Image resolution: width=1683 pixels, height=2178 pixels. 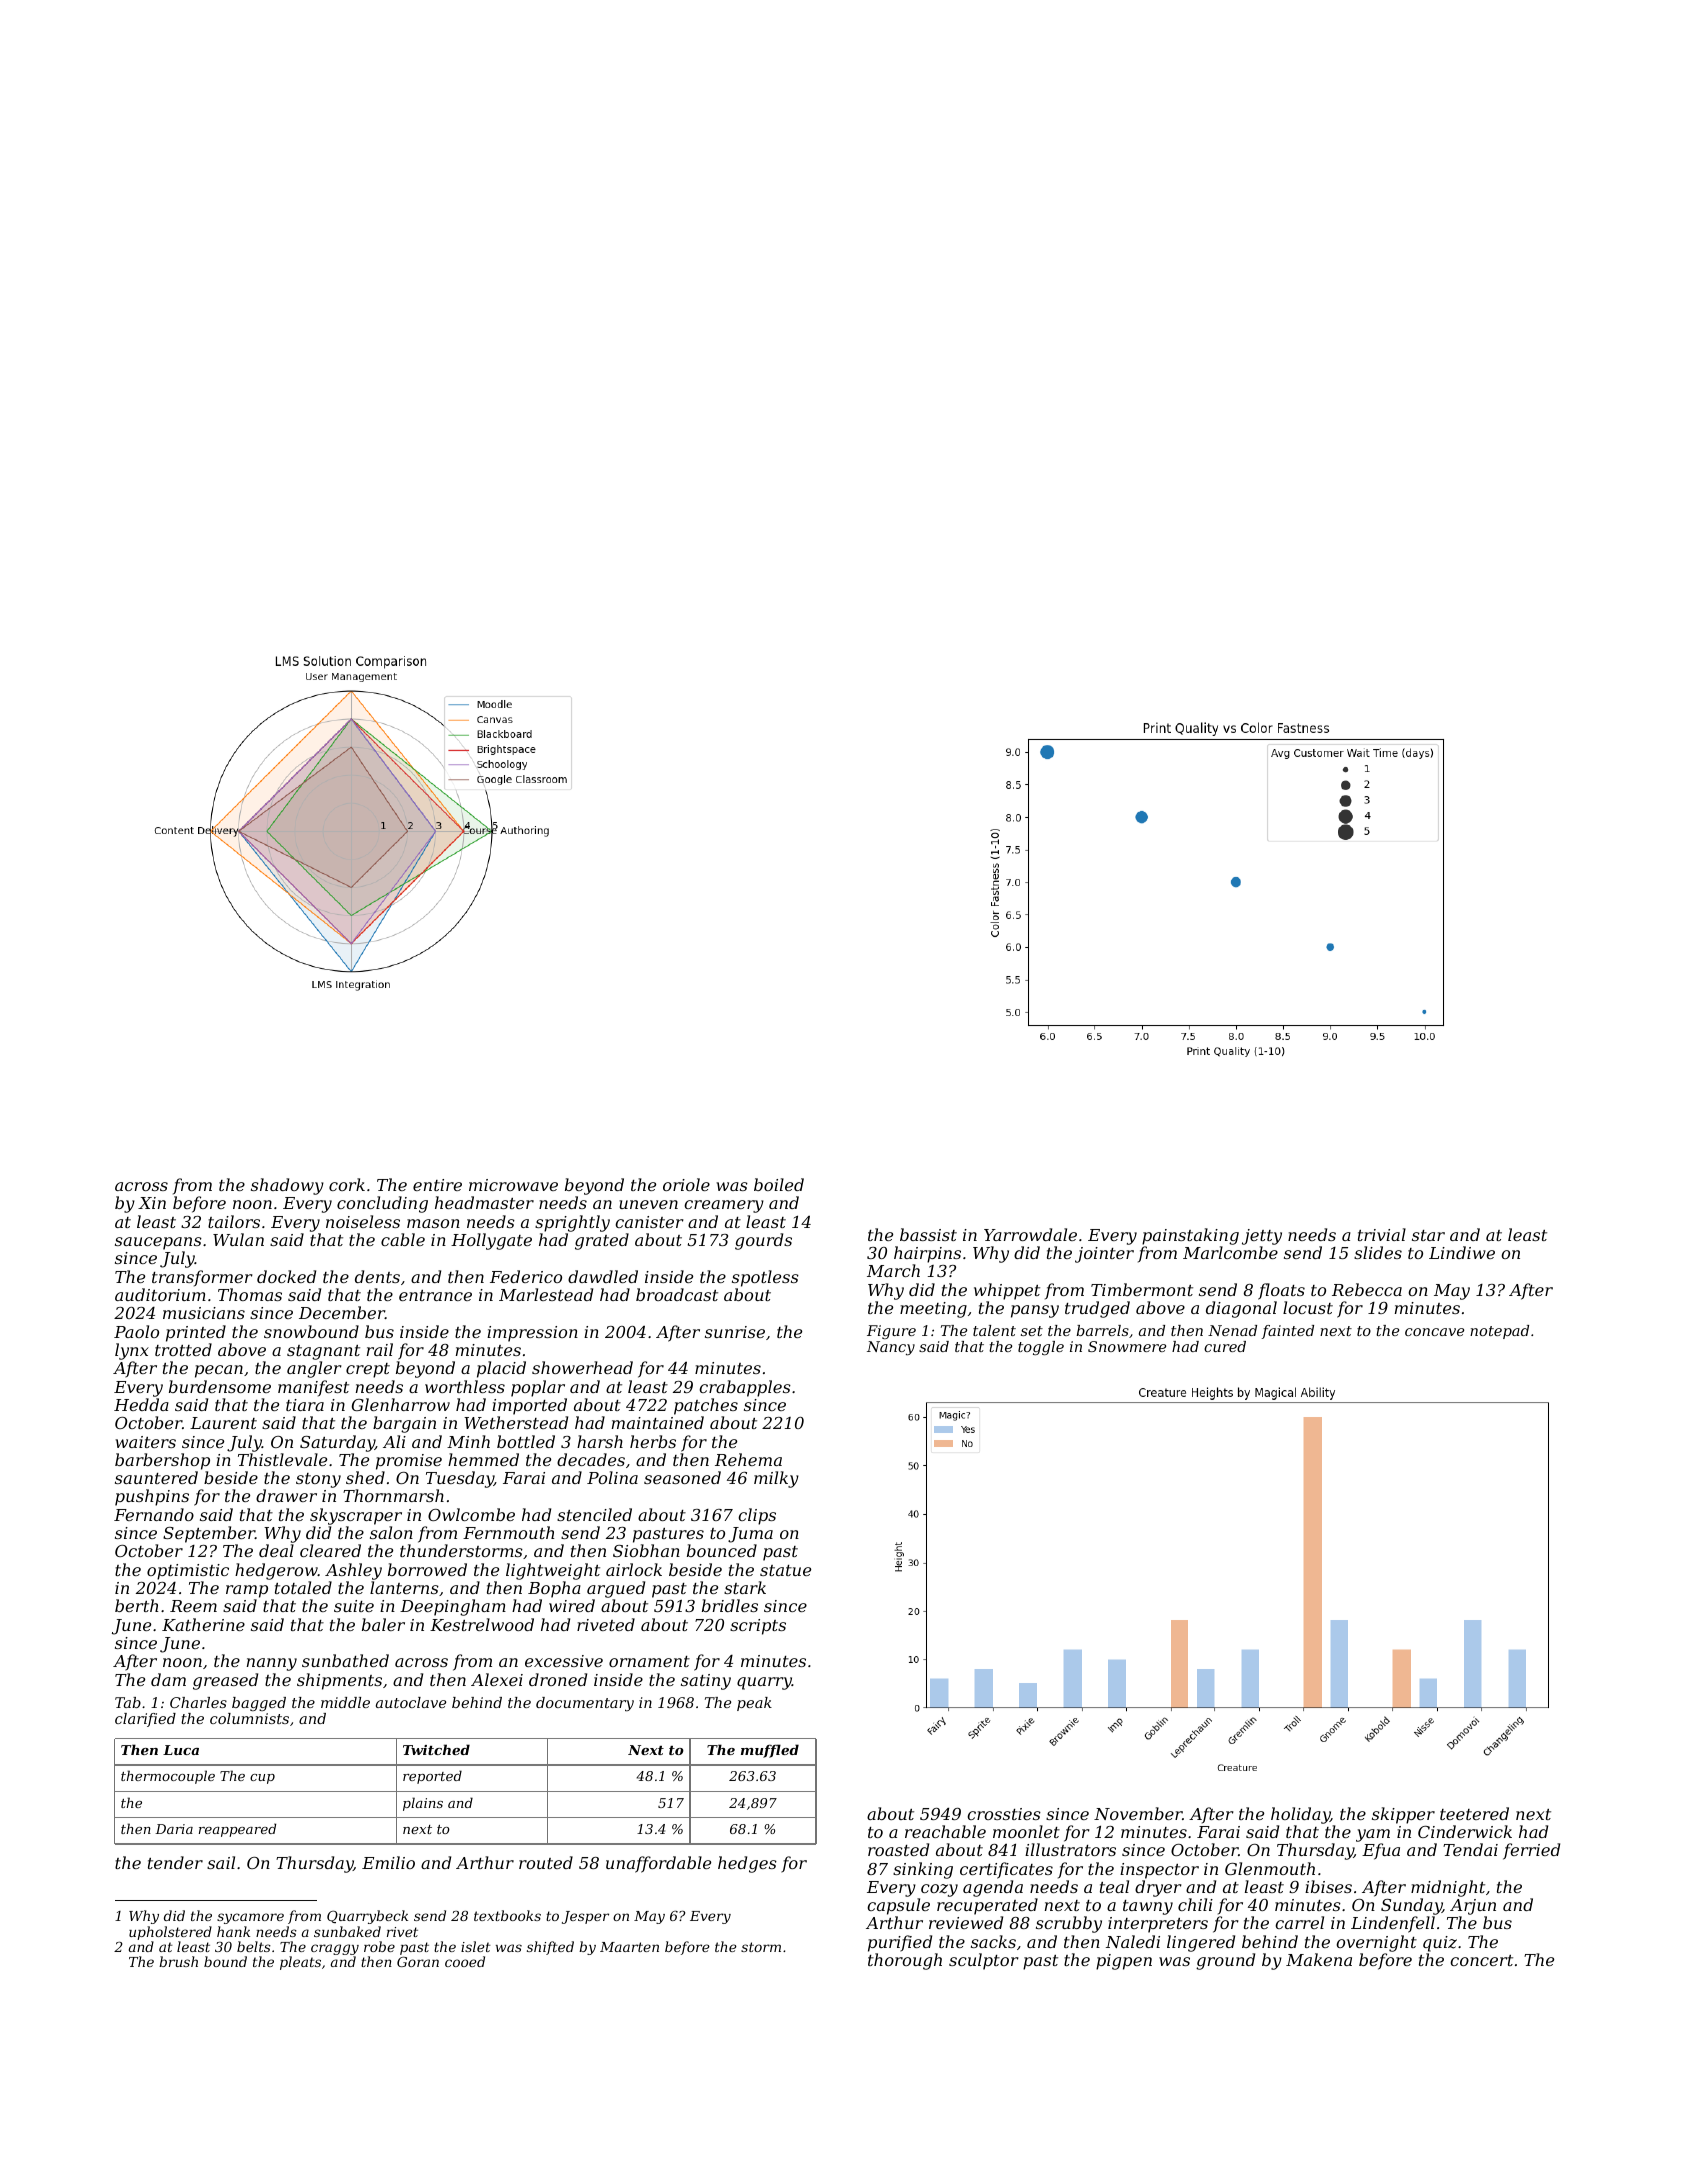 I want to click on holiday, so click(x=1300, y=1815).
